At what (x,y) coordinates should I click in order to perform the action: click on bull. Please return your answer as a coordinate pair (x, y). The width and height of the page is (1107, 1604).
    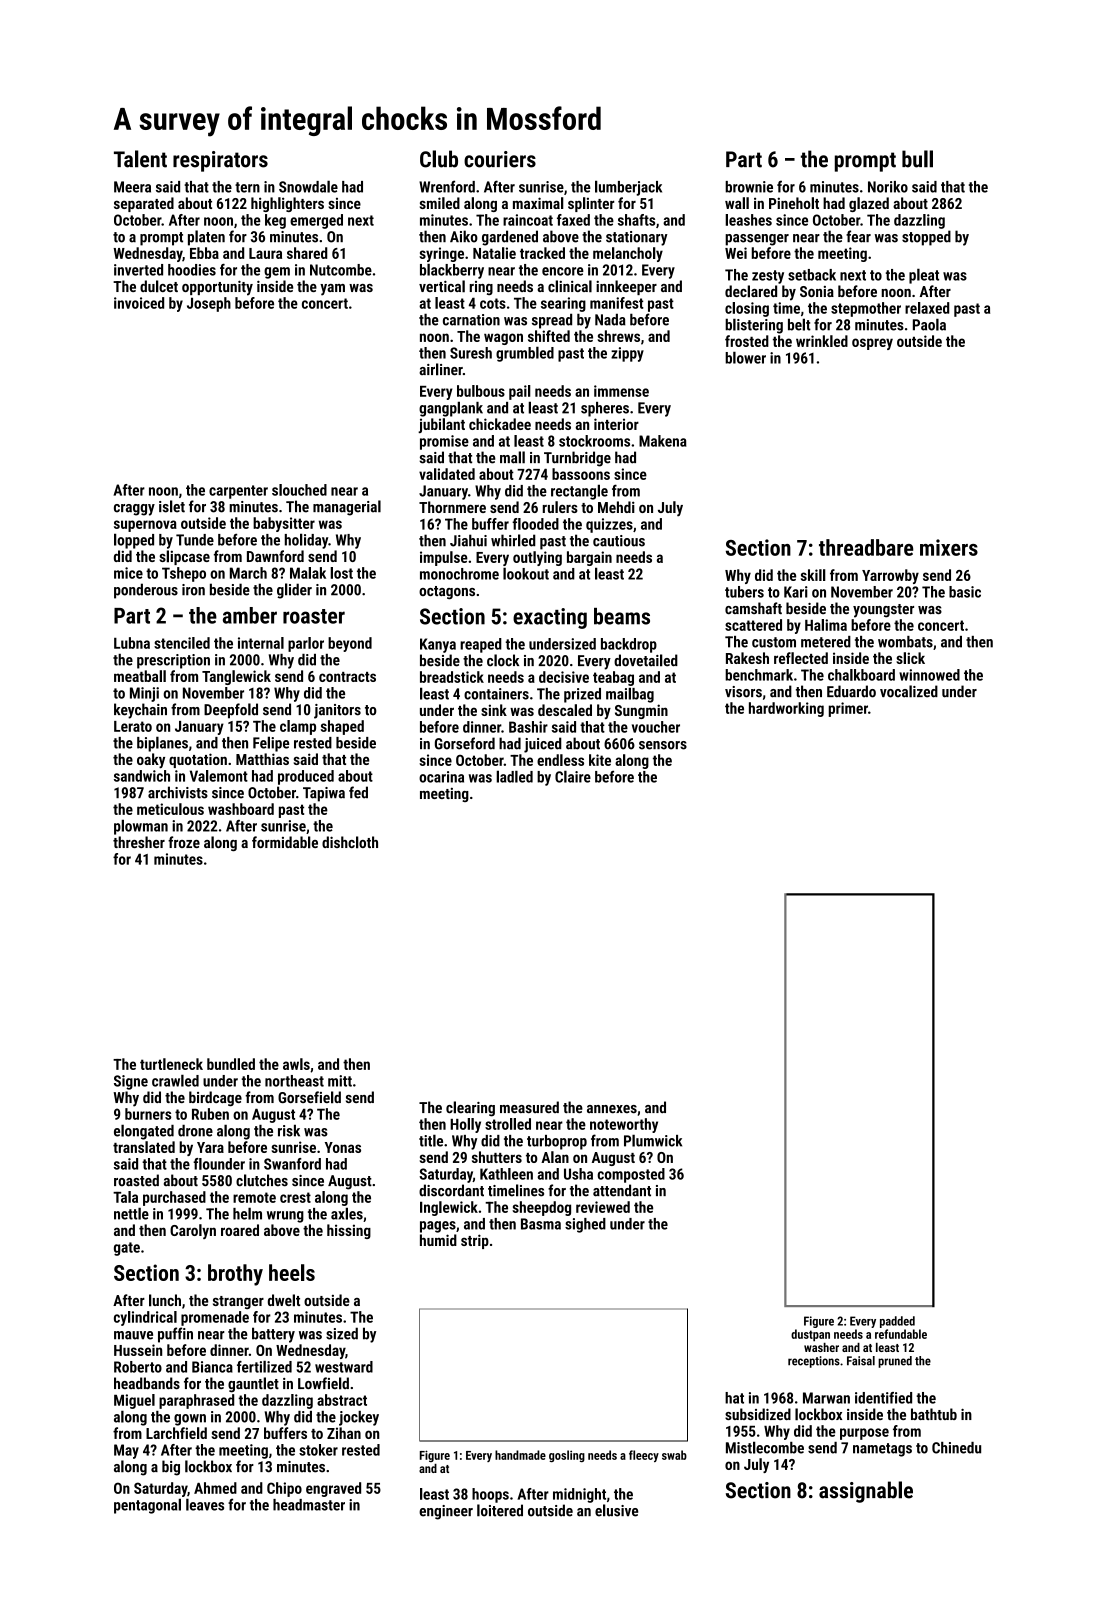
    Looking at the image, I should click on (917, 159).
